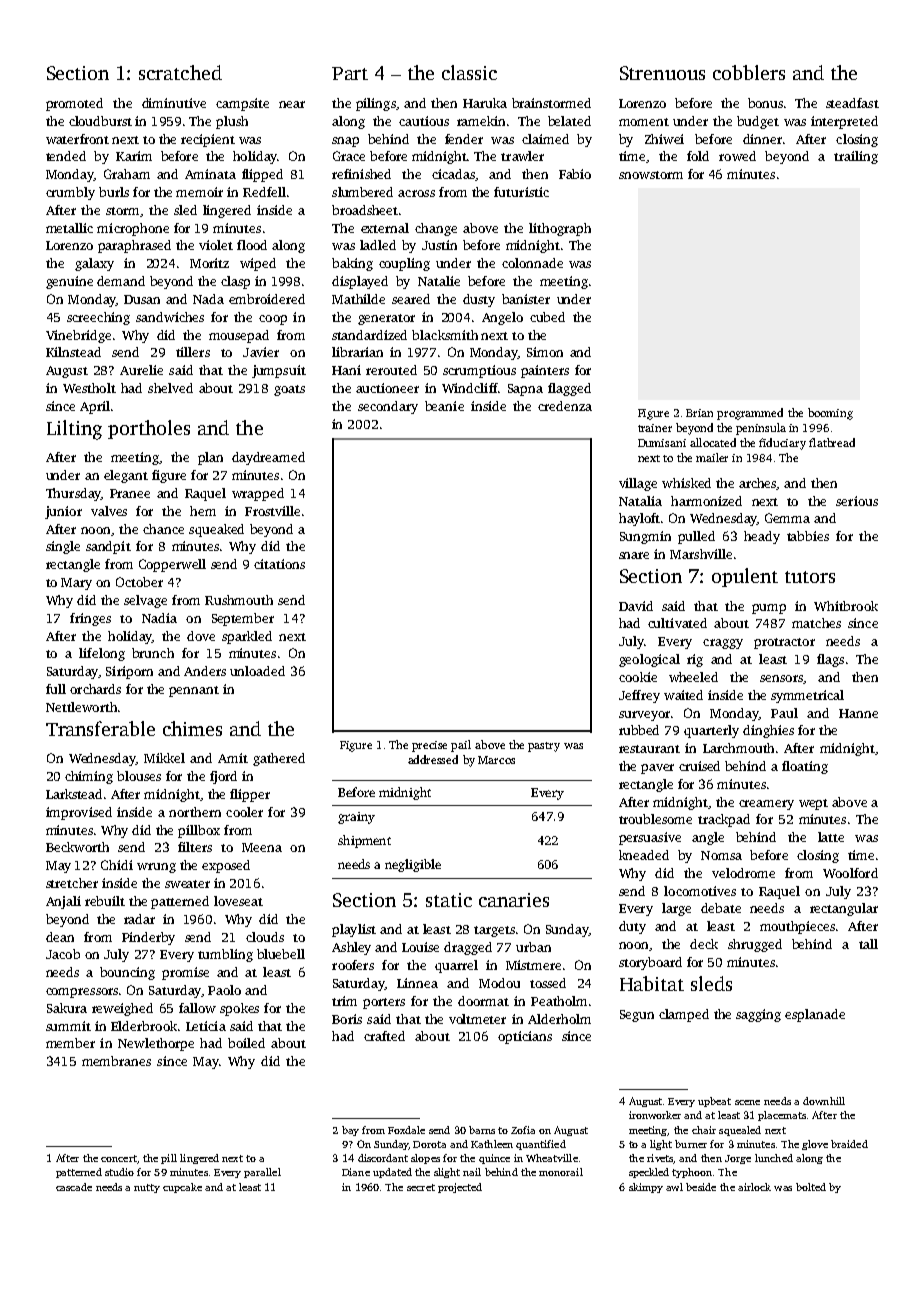 This page has height=1308, width=924. Describe the element at coordinates (413, 865) in the page. I see `negligible` at that location.
